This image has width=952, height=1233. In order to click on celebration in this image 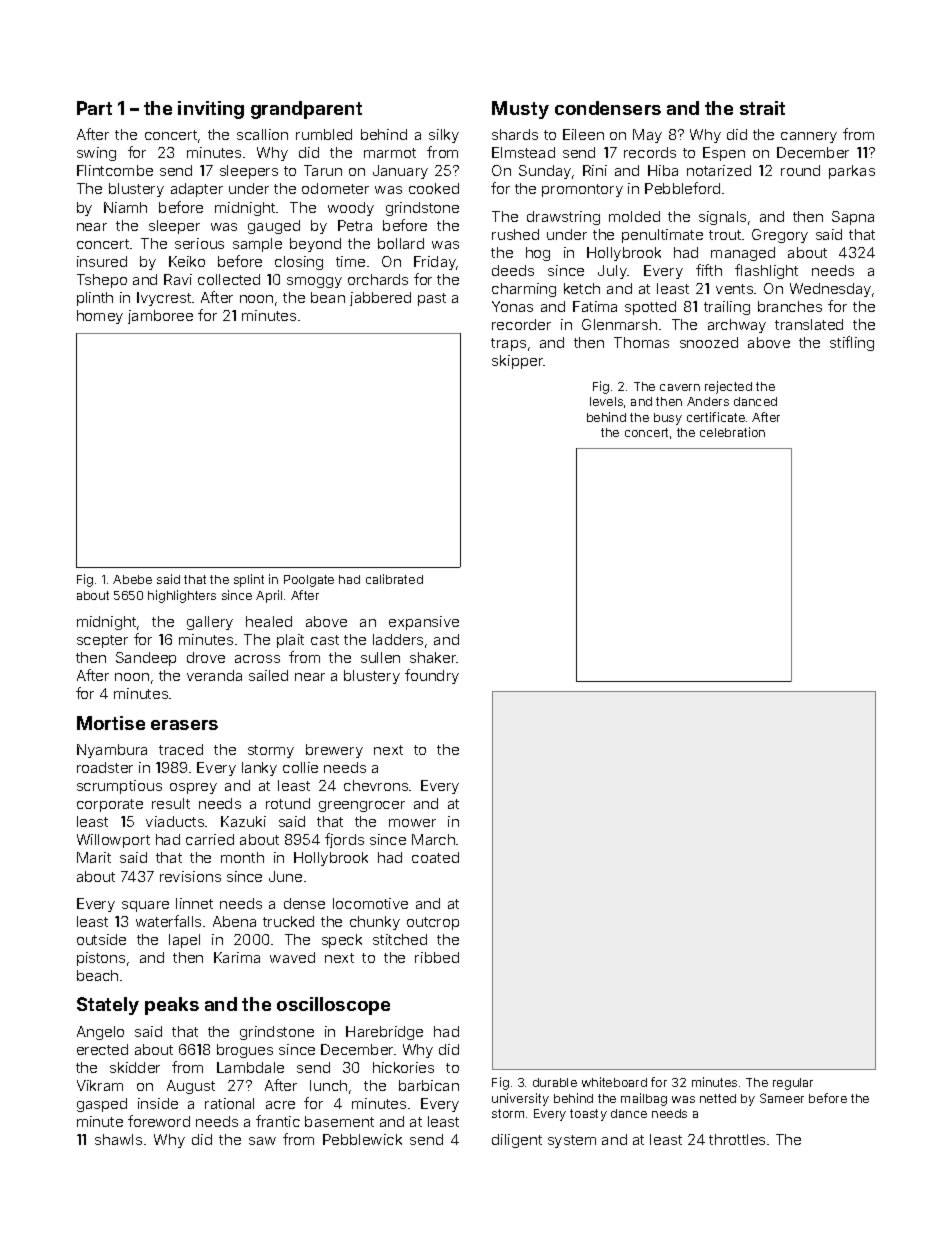, I will do `click(732, 432)`.
